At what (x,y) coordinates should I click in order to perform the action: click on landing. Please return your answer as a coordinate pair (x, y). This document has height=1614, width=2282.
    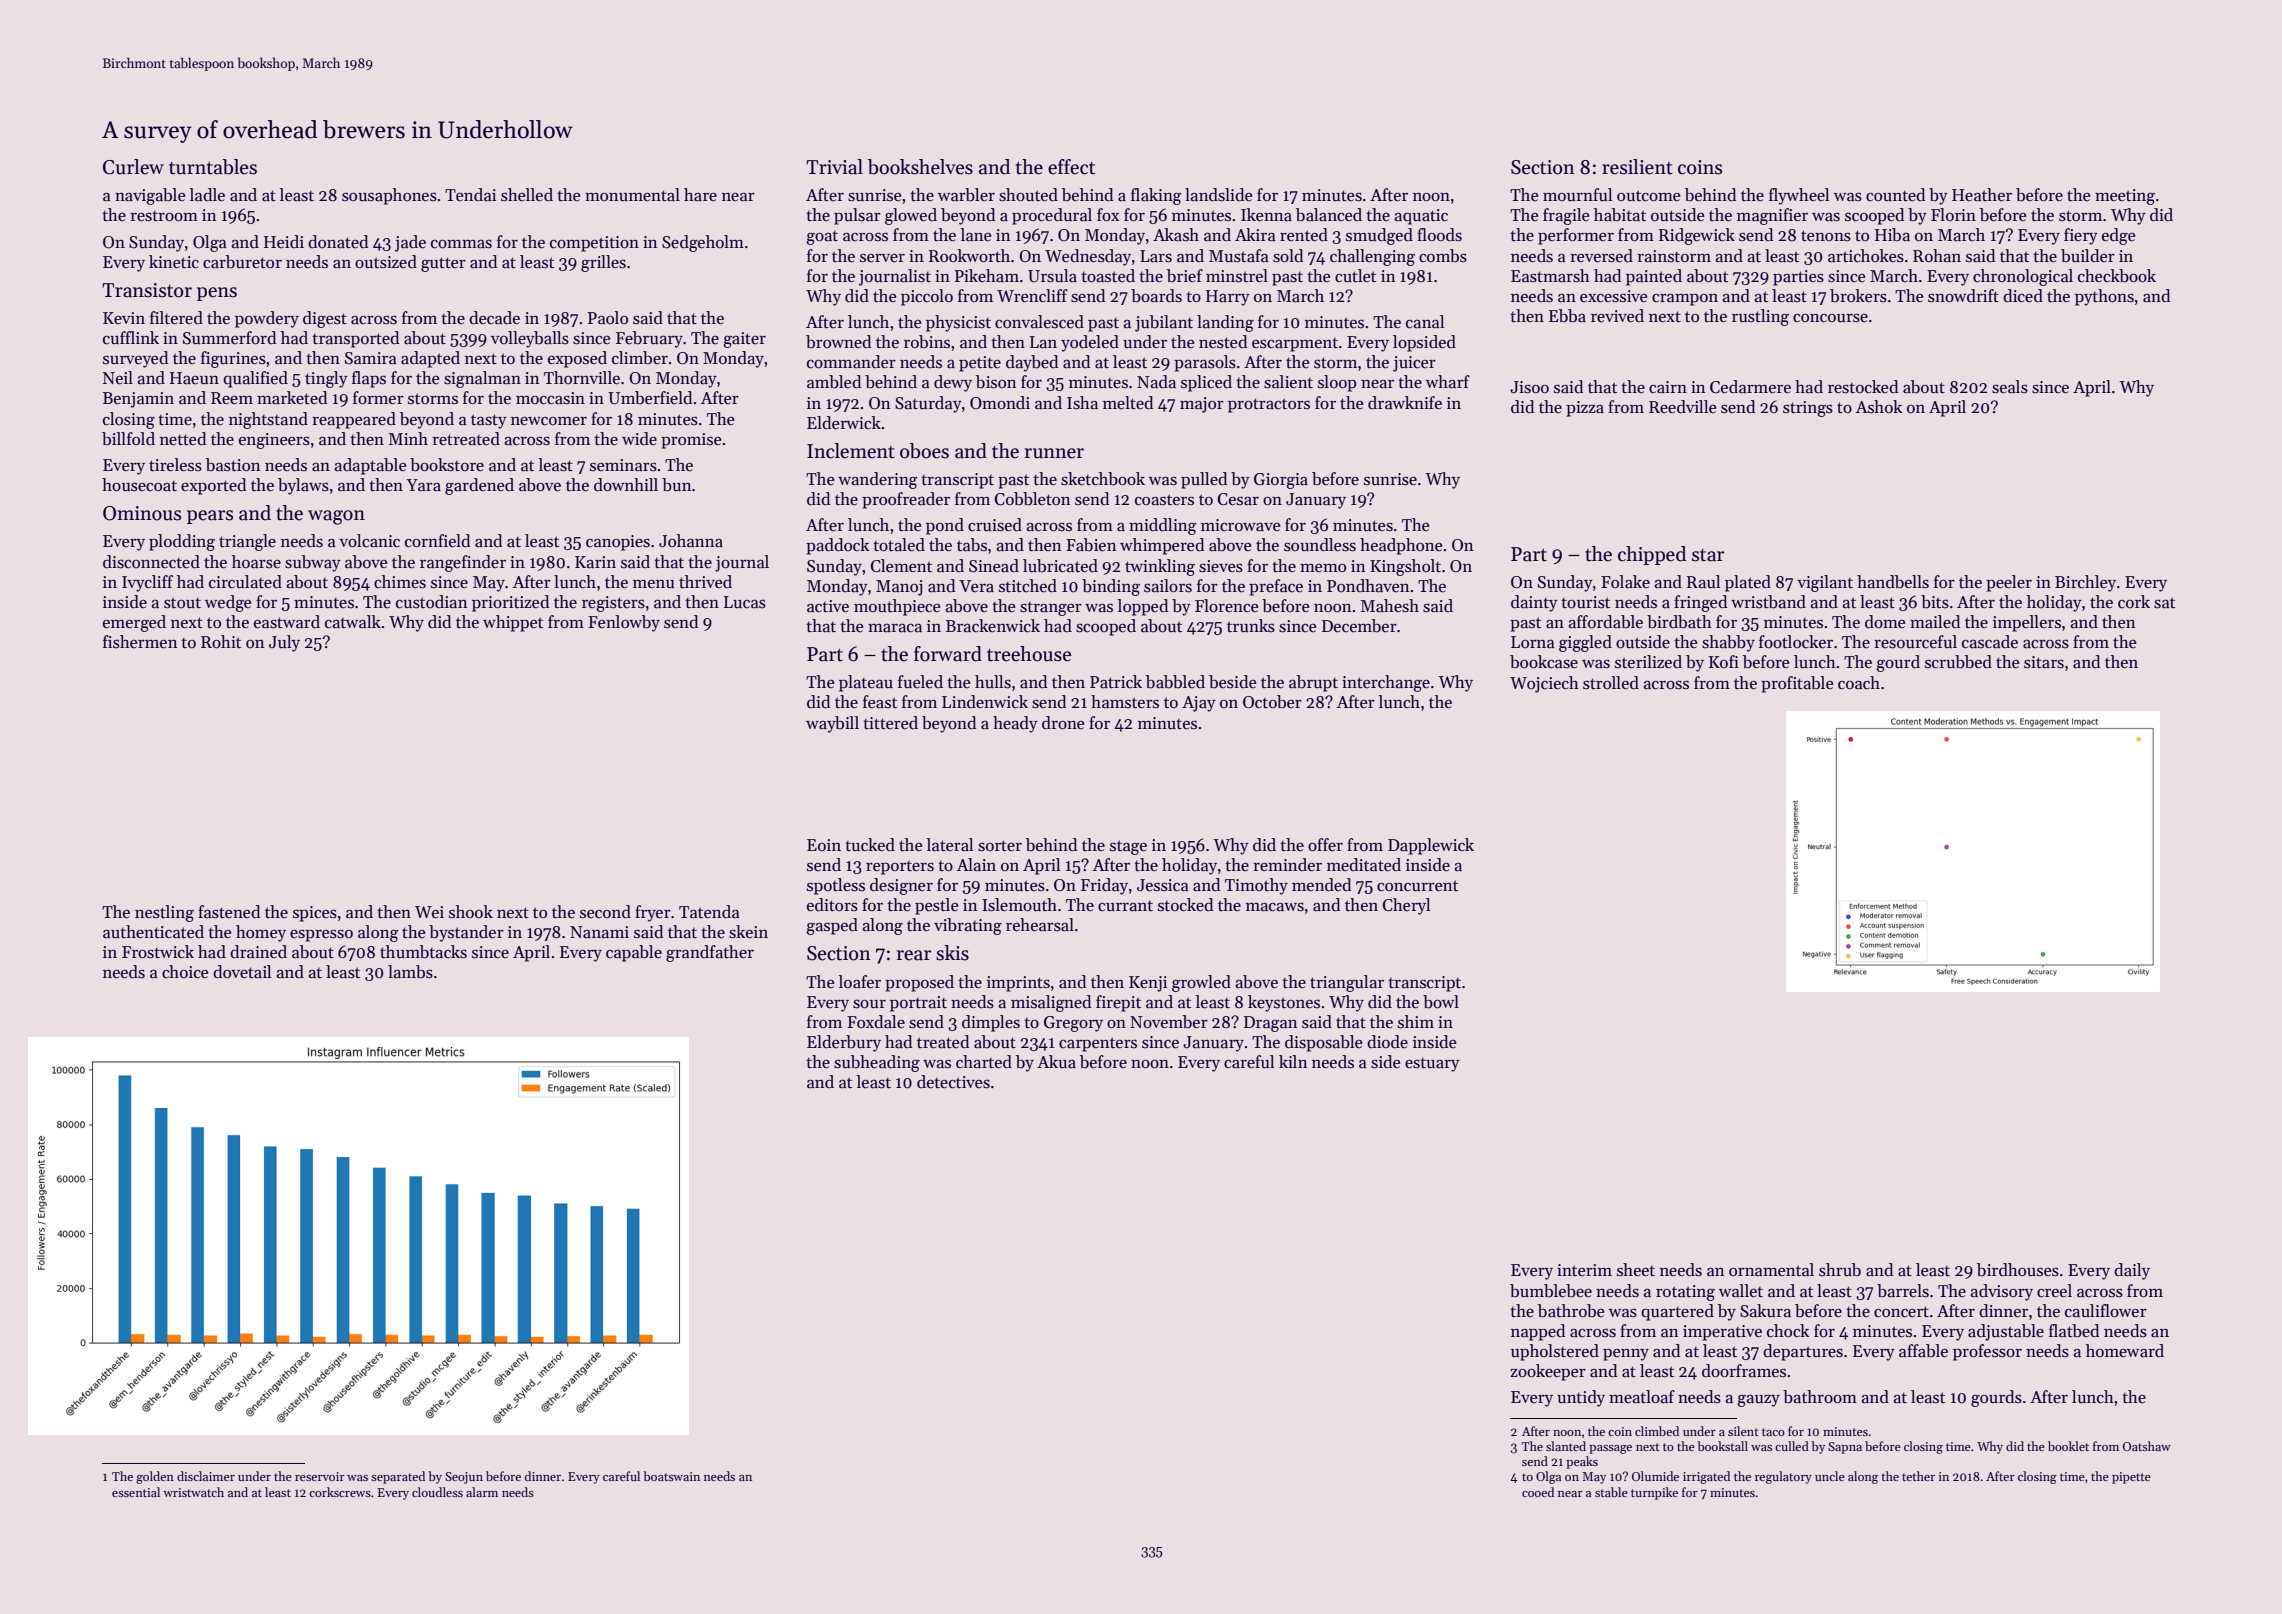
    Looking at the image, I should click on (1225, 323).
